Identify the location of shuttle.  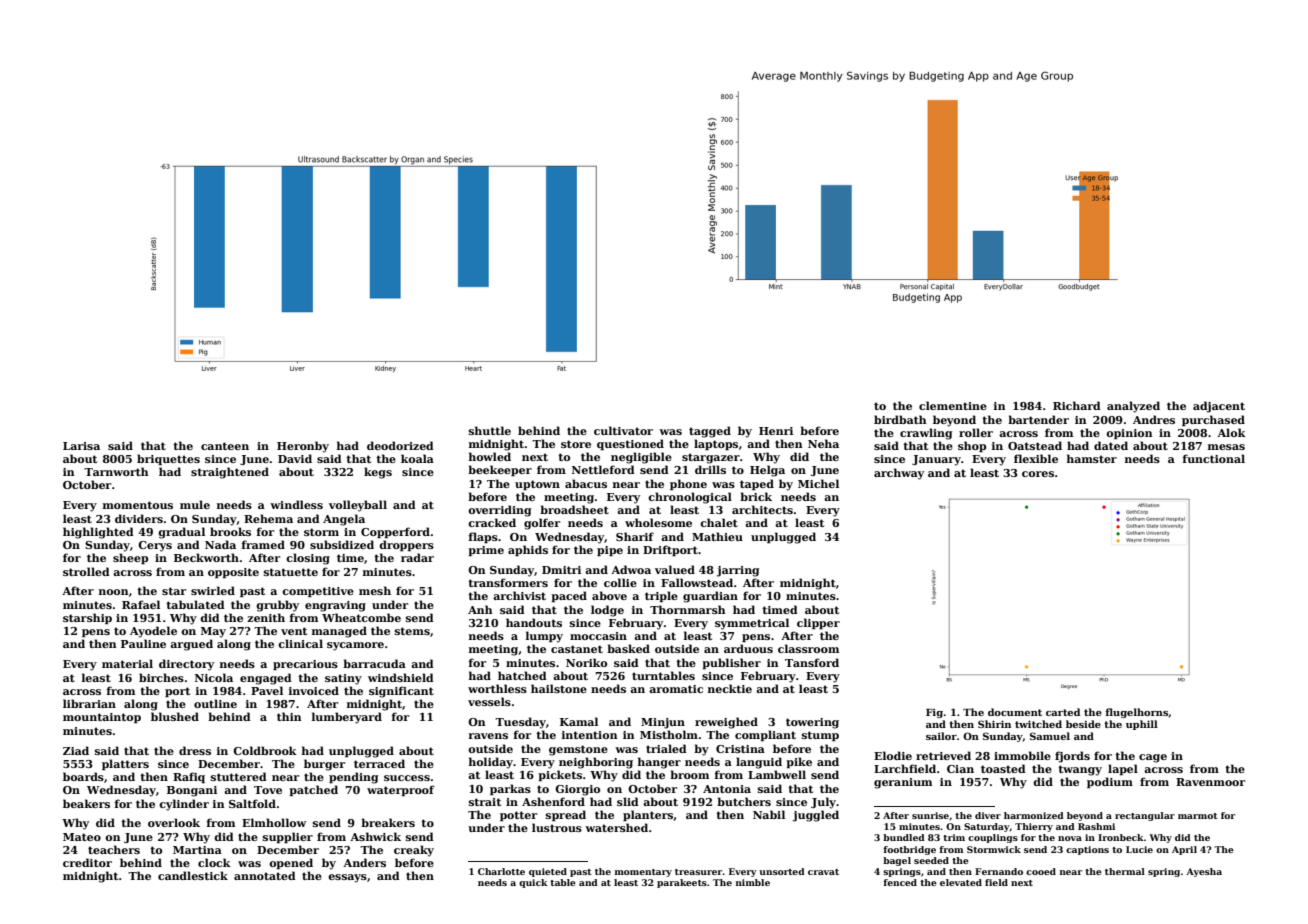
(490, 430).
